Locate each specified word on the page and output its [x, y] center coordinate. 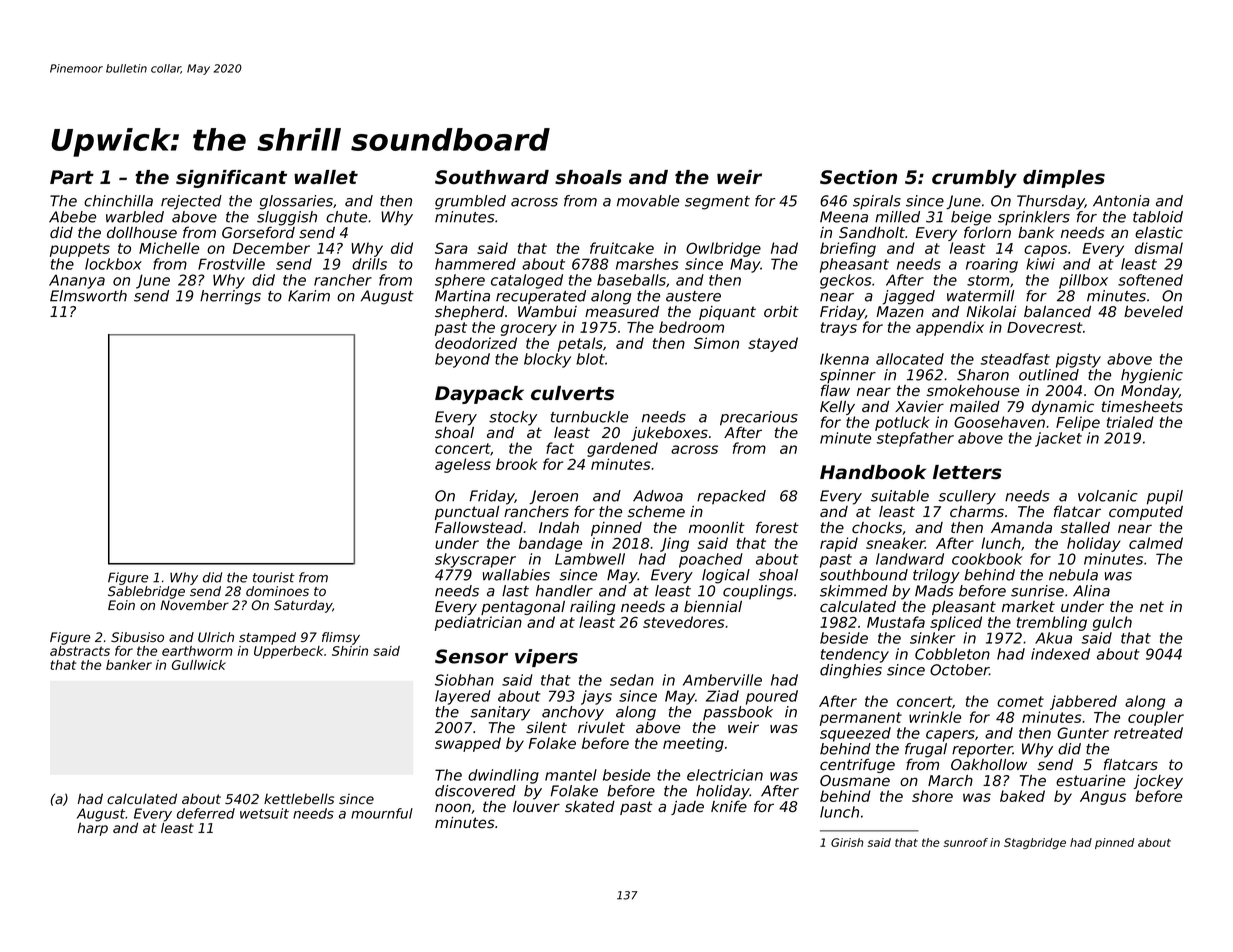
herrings [230, 297]
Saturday [303, 606]
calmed [1156, 543]
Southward [492, 177]
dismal [1159, 248]
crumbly [974, 179]
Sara [451, 248]
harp [93, 829]
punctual [467, 513]
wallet [326, 177]
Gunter [1083, 733]
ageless [463, 465]
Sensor [471, 656]
